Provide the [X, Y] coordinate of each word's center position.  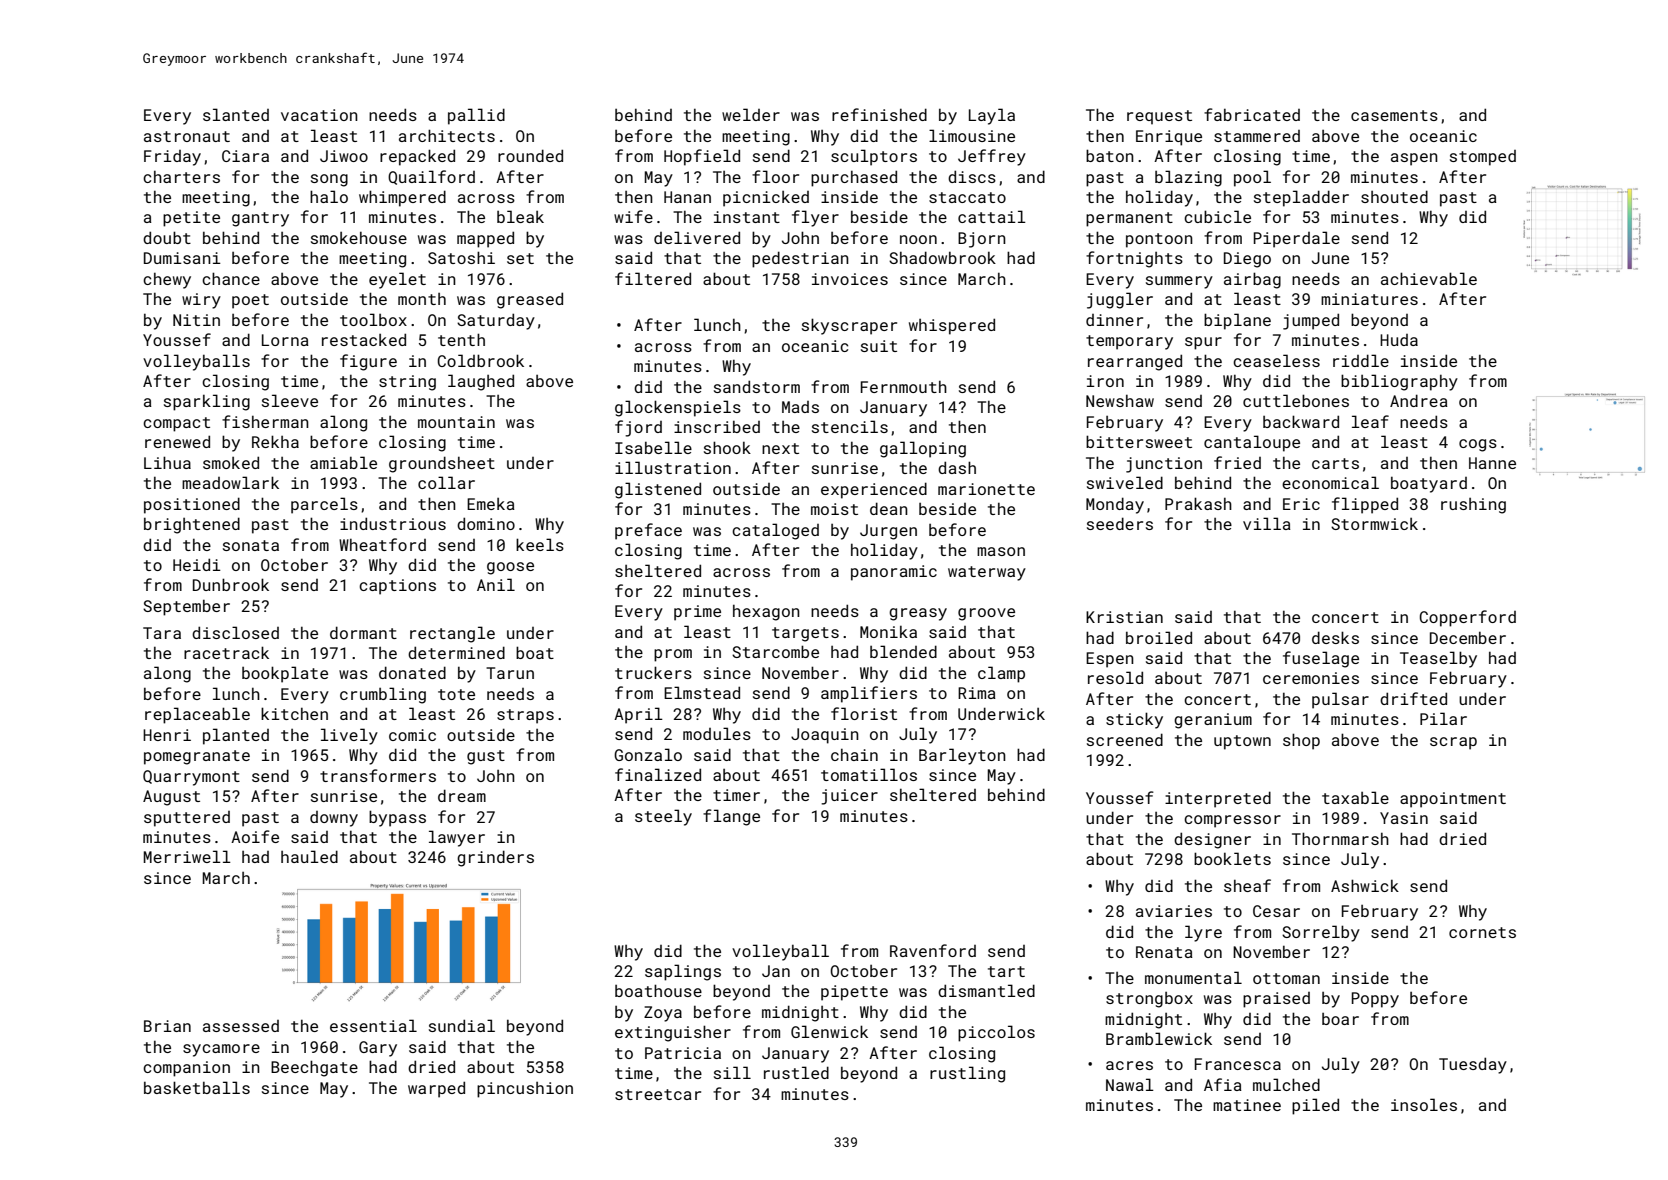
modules [717, 733]
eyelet [397, 280]
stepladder [1301, 198]
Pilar [1443, 718]
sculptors [874, 157]
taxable [1355, 797]
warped [436, 1089]
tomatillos [869, 774]
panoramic [894, 573]
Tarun [510, 673]
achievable [1429, 278]
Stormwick [1374, 524]
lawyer [457, 838]
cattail [992, 216]
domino [486, 523]
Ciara [245, 156]
